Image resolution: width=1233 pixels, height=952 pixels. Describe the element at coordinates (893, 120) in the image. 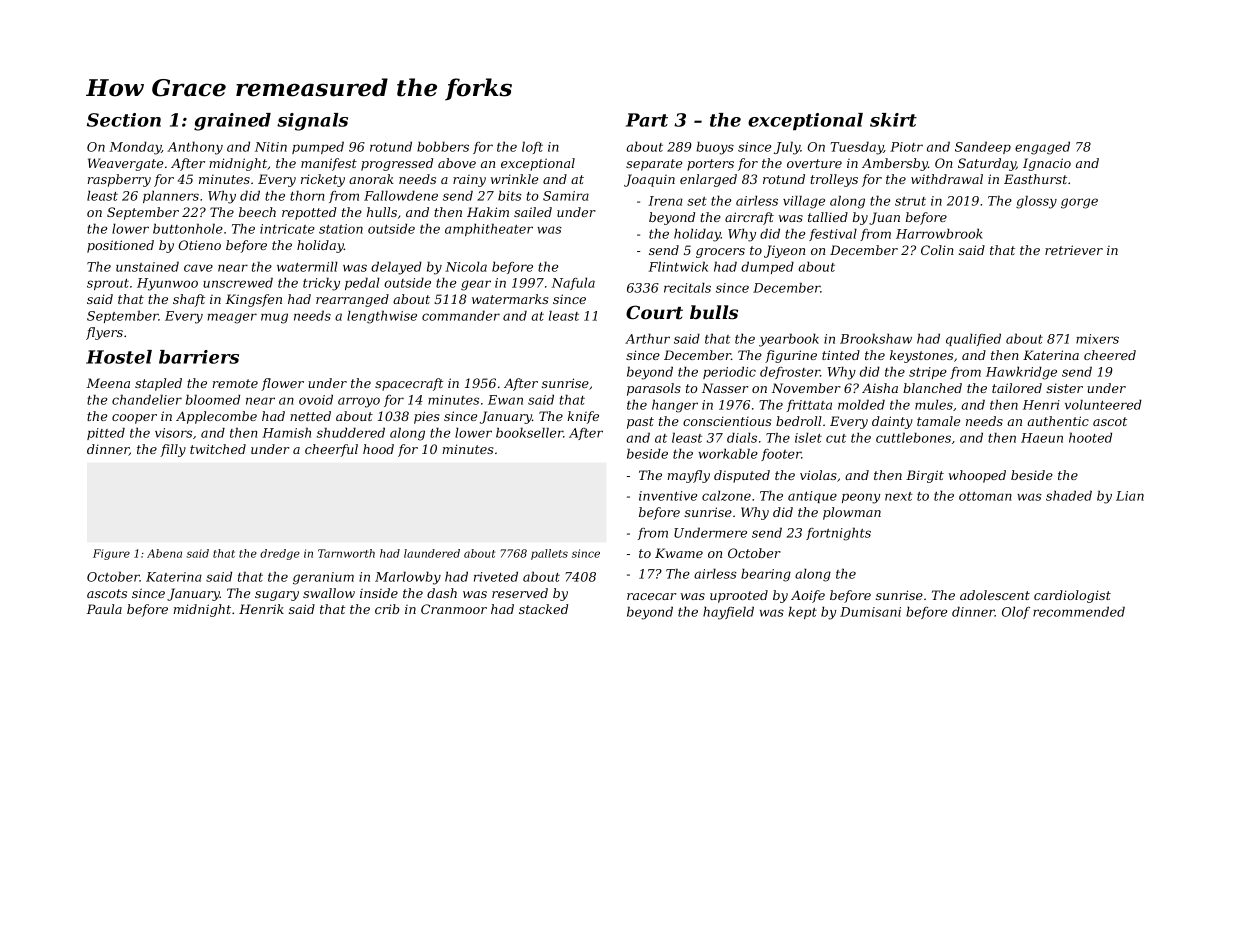

I see `skirt` at that location.
